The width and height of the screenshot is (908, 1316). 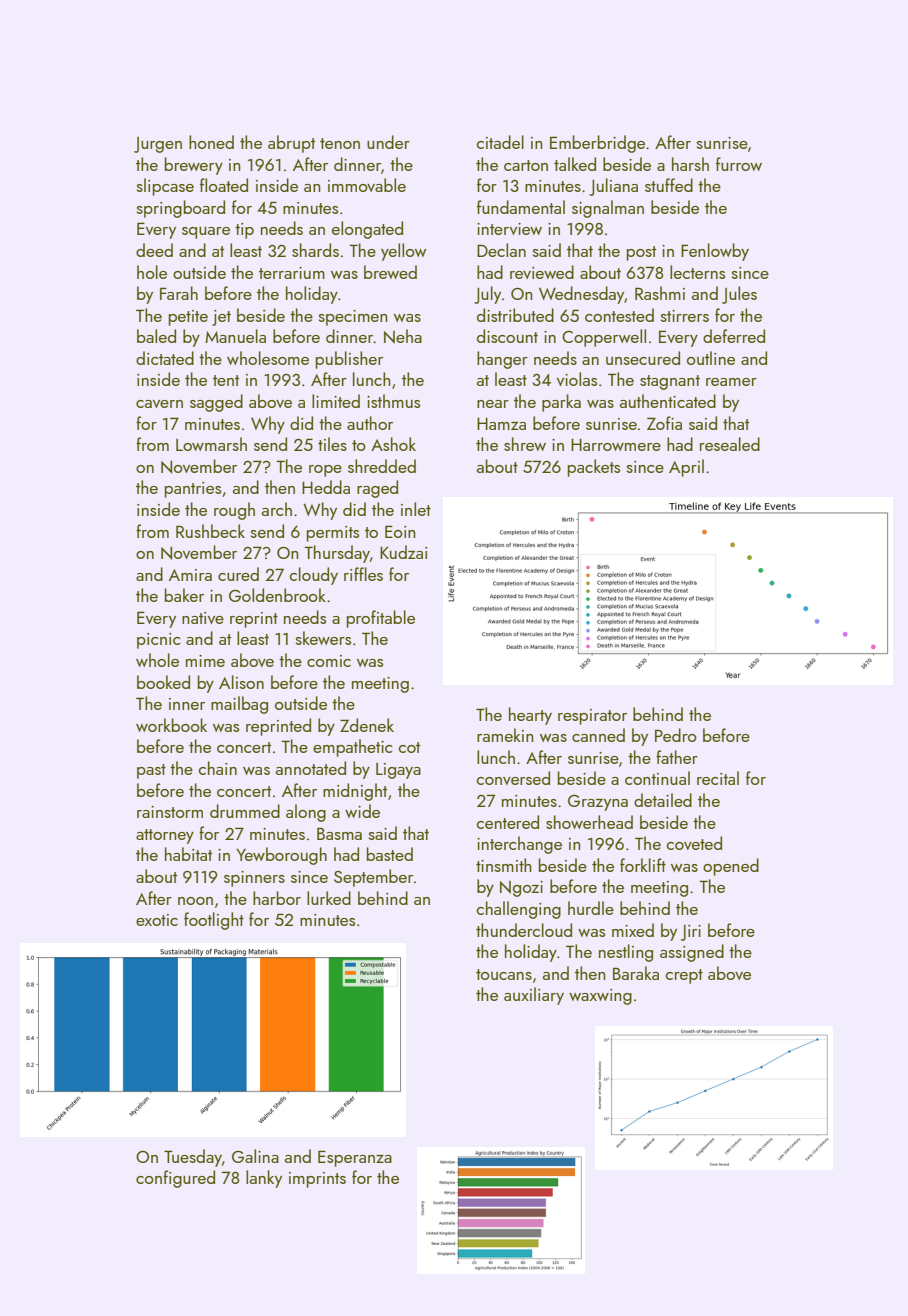 What do you see at coordinates (739, 295) in the screenshot?
I see `Jules` at bounding box center [739, 295].
